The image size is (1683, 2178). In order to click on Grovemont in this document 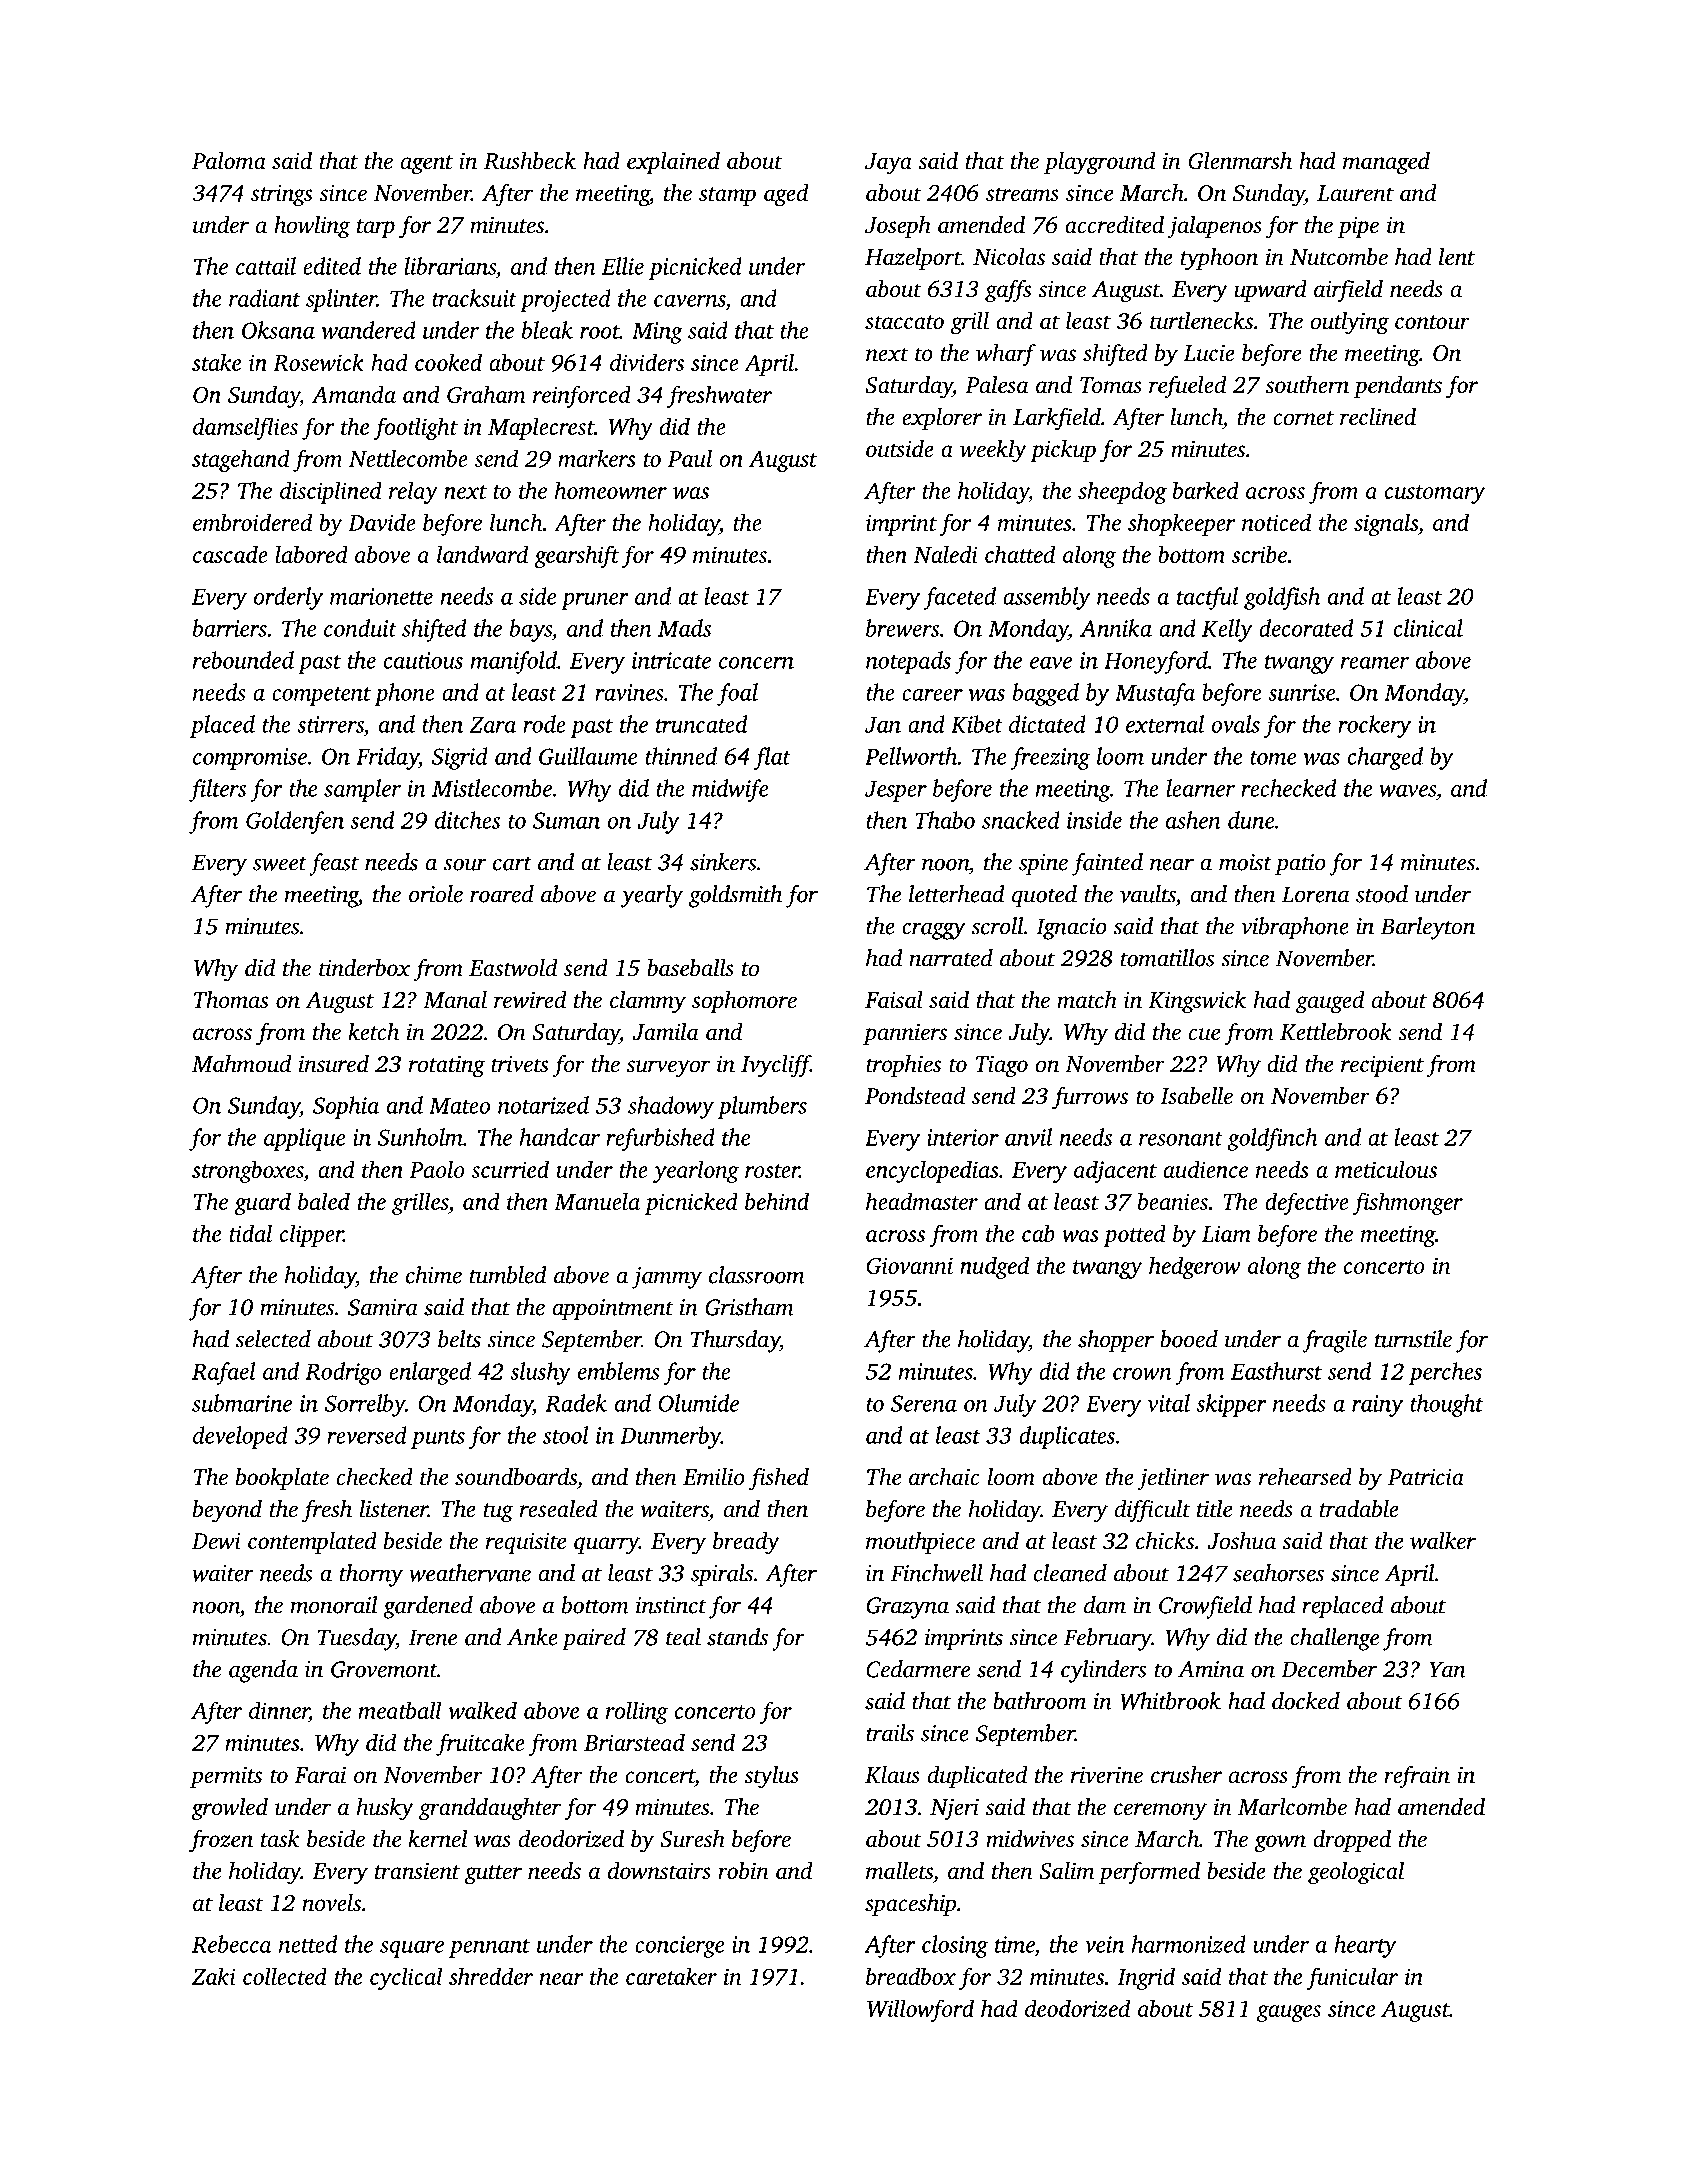, I will do `click(384, 1669)`.
